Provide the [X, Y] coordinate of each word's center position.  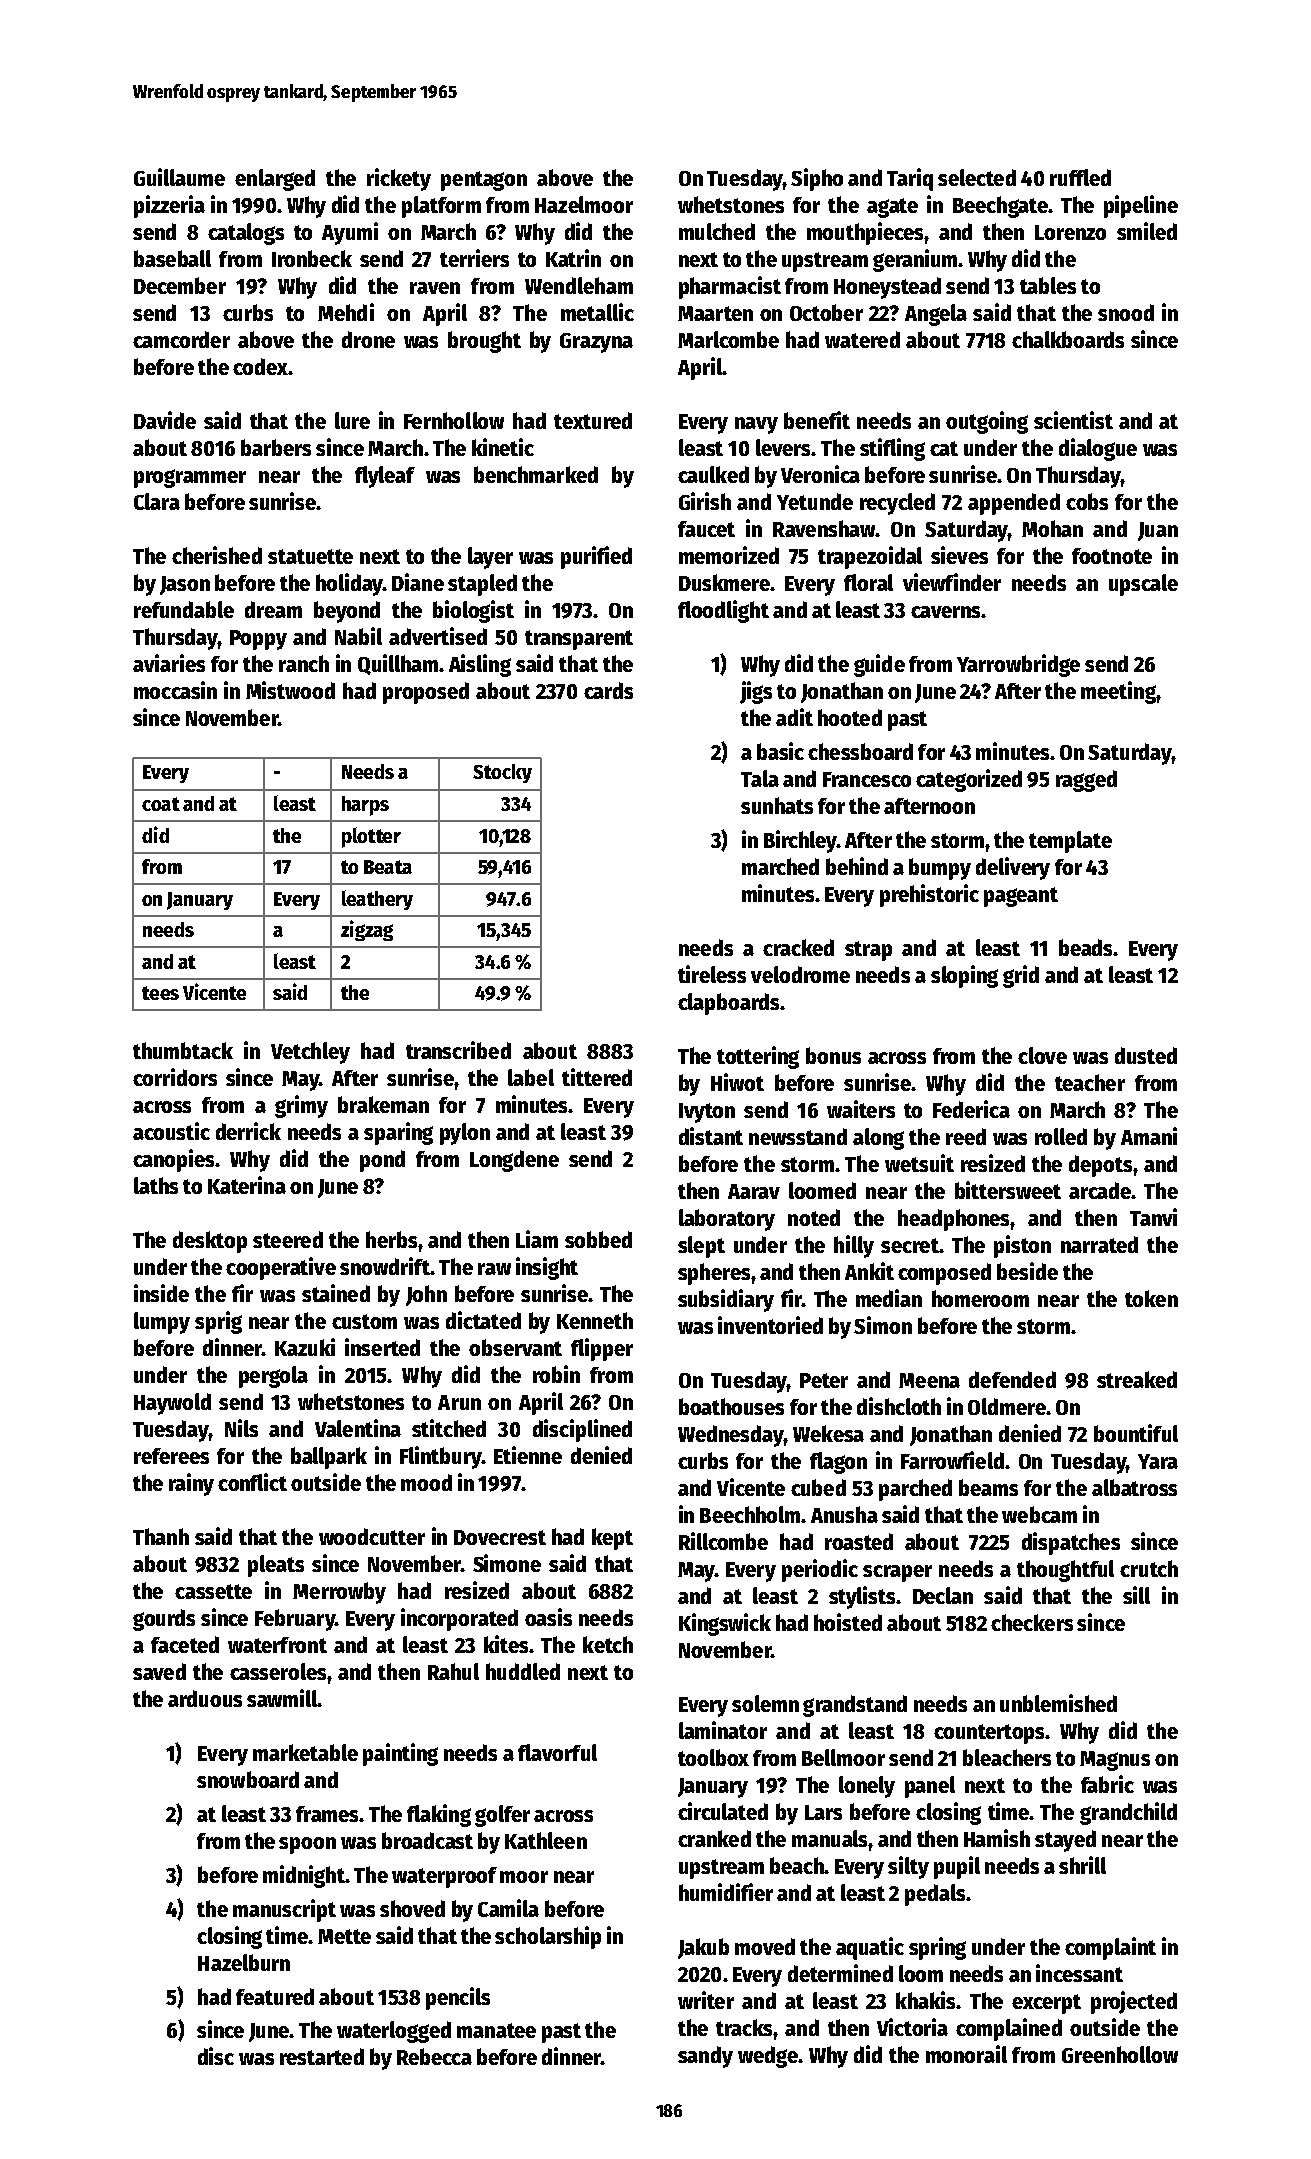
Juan [1158, 531]
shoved [412, 1908]
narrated [1099, 1244]
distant [711, 1136]
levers [783, 447]
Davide [165, 420]
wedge [768, 2057]
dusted [1146, 1055]
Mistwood [290, 690]
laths [156, 1185]
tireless [712, 974]
